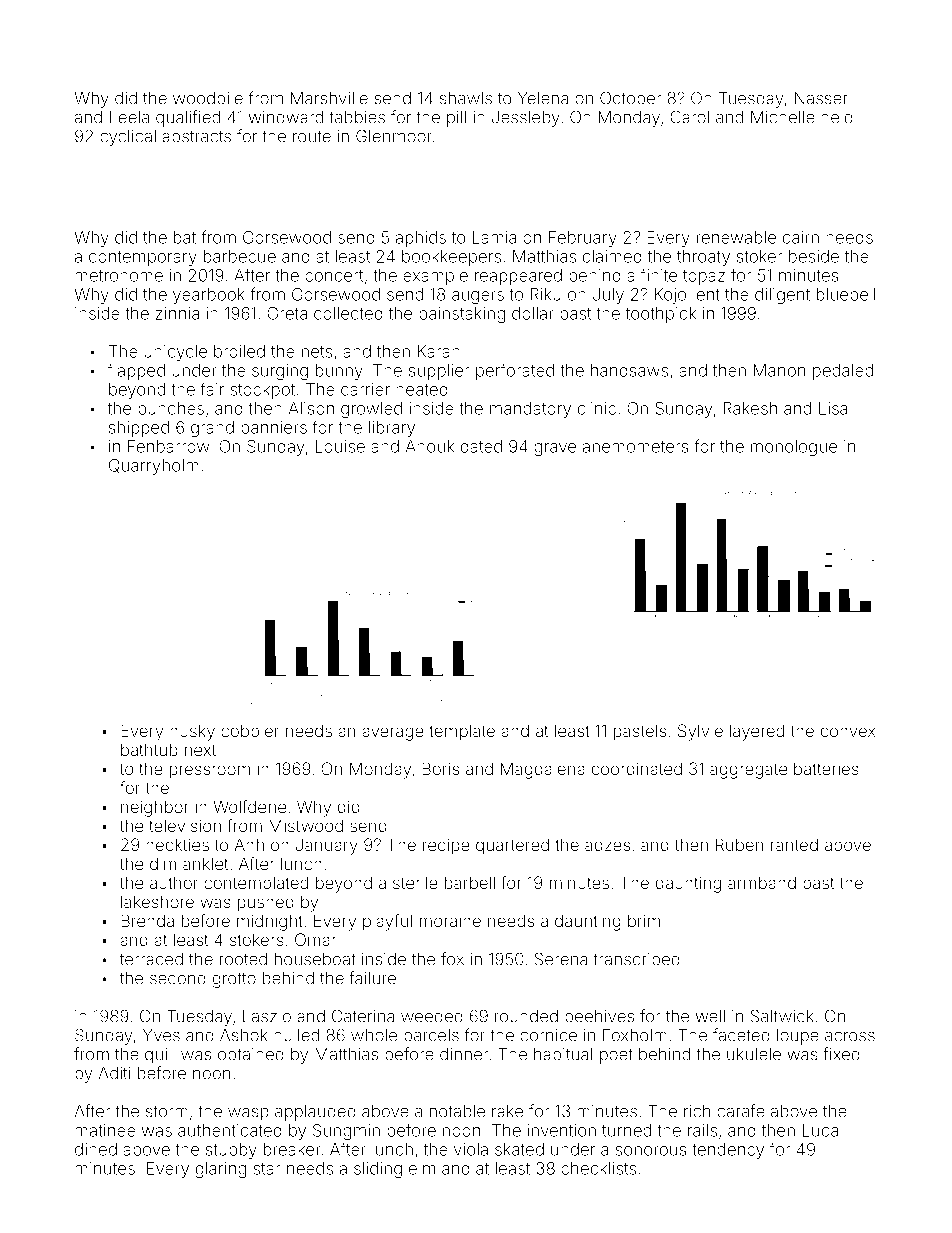 The width and height of the document is (952, 1233). Describe the element at coordinates (119, 276) in the document. I see `metronome` at that location.
